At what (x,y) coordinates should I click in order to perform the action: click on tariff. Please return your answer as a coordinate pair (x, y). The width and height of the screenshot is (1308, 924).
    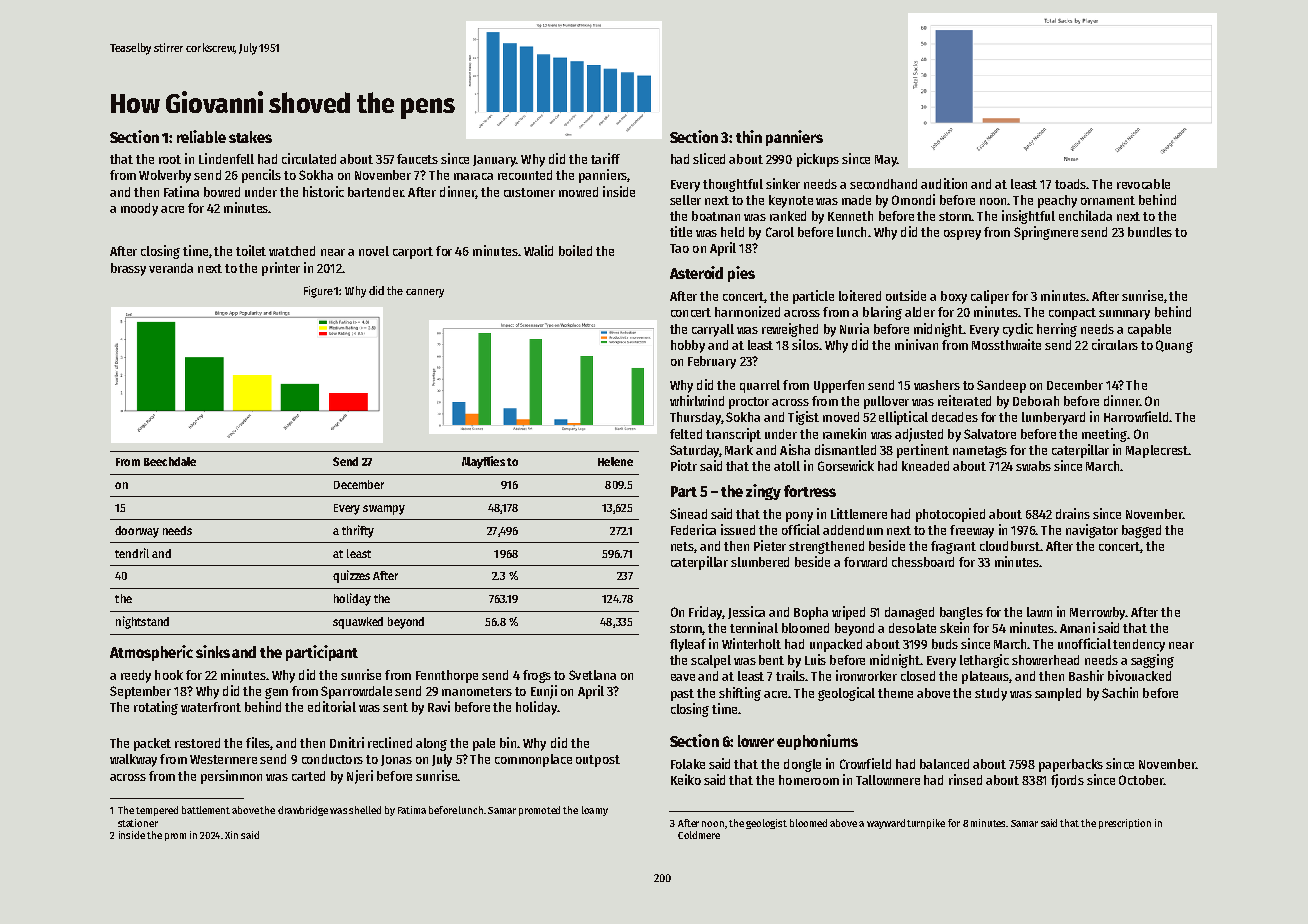
    Looking at the image, I should click on (605, 158).
